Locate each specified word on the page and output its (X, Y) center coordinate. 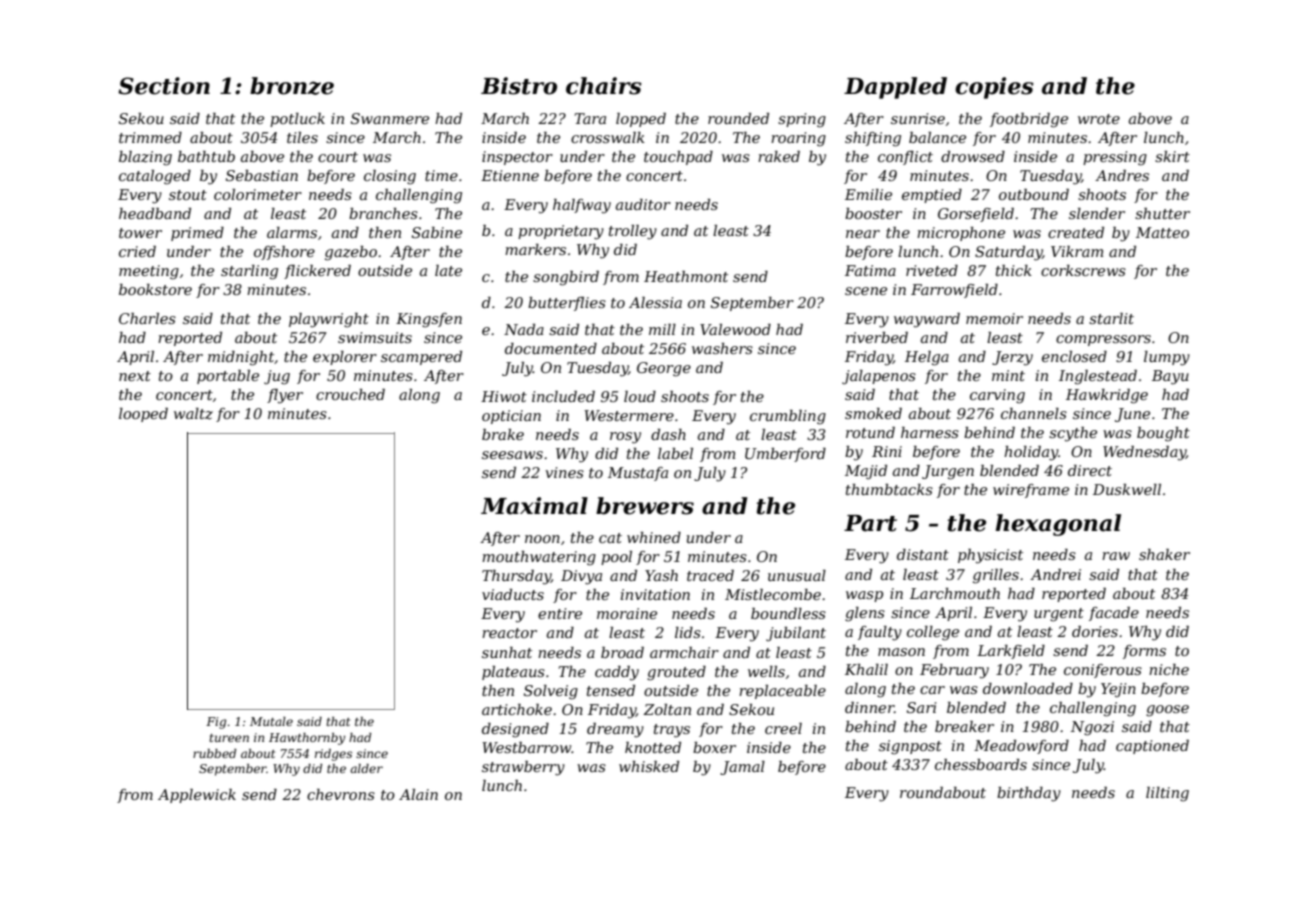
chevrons (341, 794)
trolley (633, 232)
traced (710, 575)
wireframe (1031, 491)
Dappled (895, 88)
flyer (285, 396)
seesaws (512, 455)
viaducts (513, 594)
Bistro (519, 86)
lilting (1167, 794)
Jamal (742, 768)
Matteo (1162, 232)
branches (383, 213)
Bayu (1170, 377)
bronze (292, 86)
